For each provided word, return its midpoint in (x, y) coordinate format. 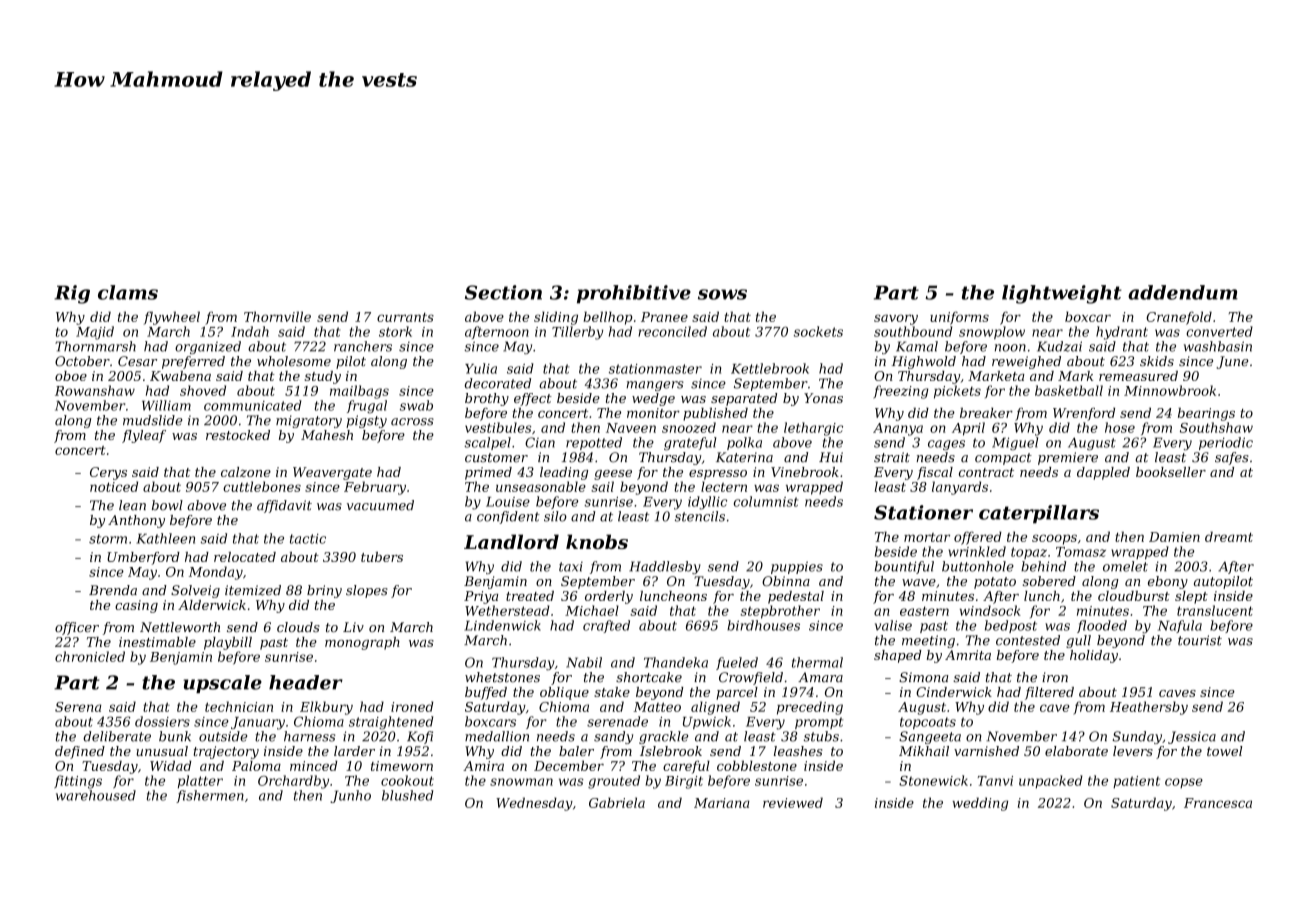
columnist (766, 501)
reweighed (1026, 362)
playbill (228, 643)
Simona (923, 677)
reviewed (793, 802)
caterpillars (1039, 514)
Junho (350, 796)
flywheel (172, 318)
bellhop (608, 318)
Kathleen (165, 538)
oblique (564, 693)
